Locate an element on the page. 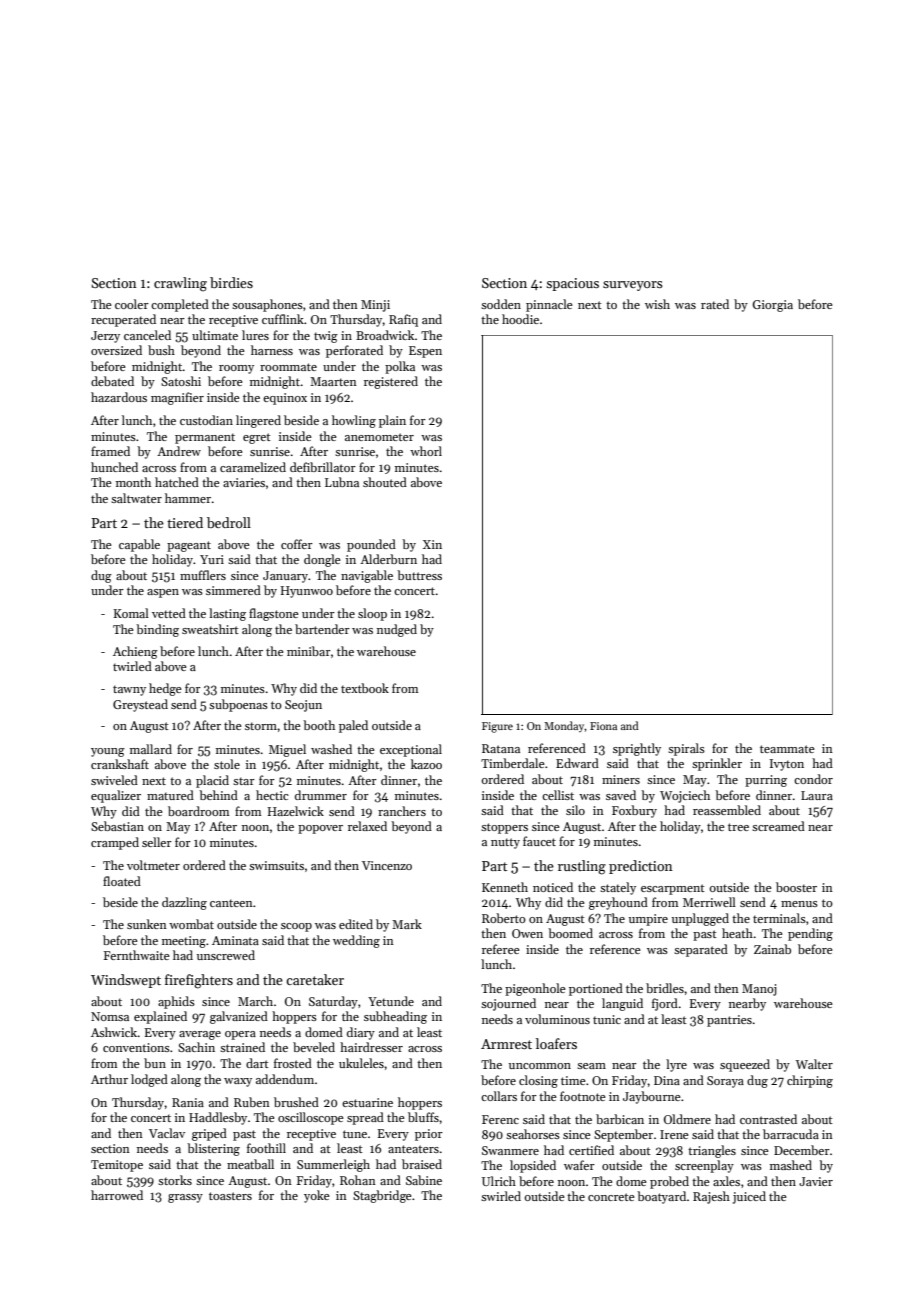 The image size is (924, 1308). spacious is located at coordinates (572, 284).
